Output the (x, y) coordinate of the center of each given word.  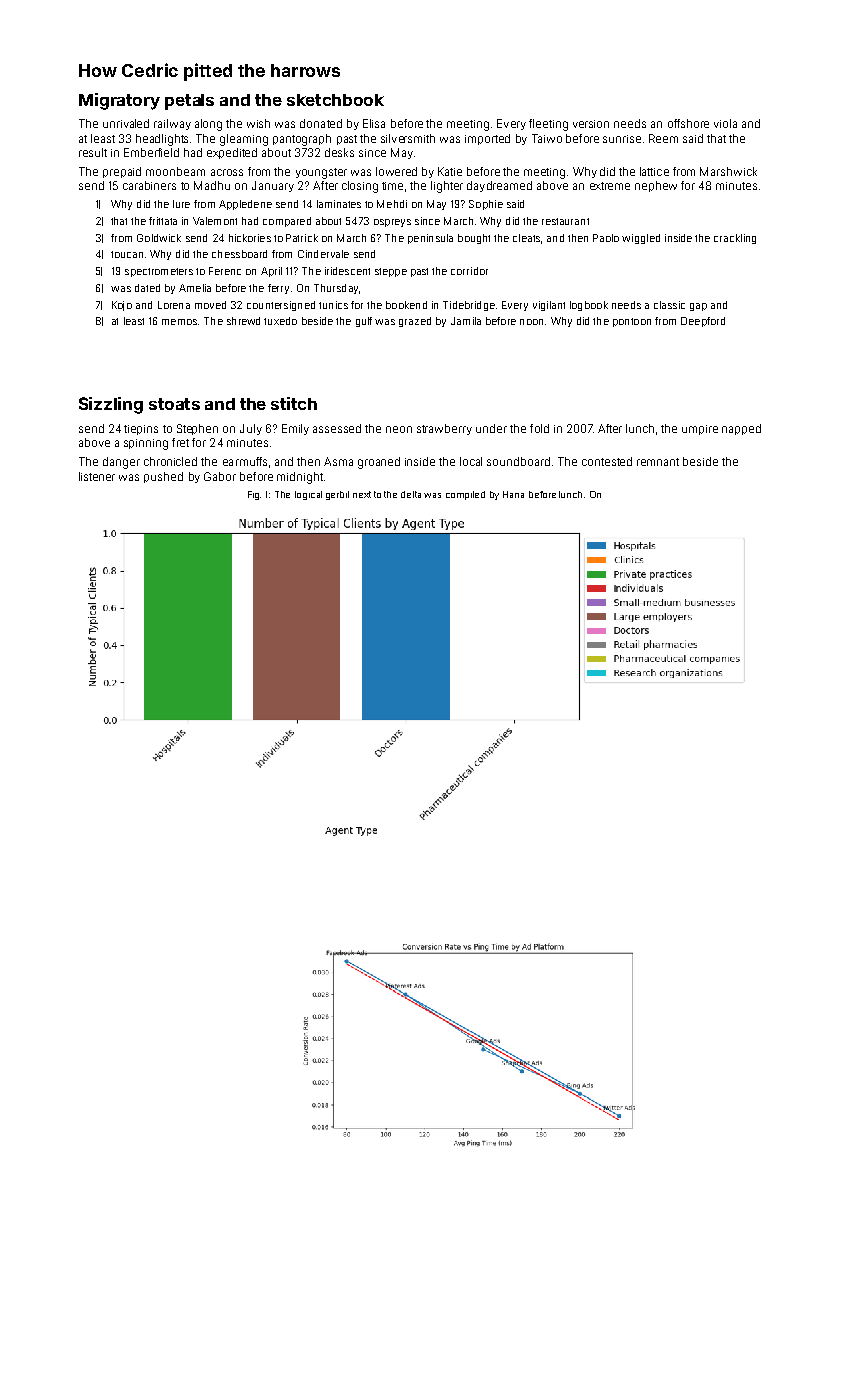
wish (258, 123)
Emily (295, 429)
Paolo (606, 238)
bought (474, 239)
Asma (338, 461)
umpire (700, 430)
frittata (163, 221)
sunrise (622, 139)
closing (360, 187)
